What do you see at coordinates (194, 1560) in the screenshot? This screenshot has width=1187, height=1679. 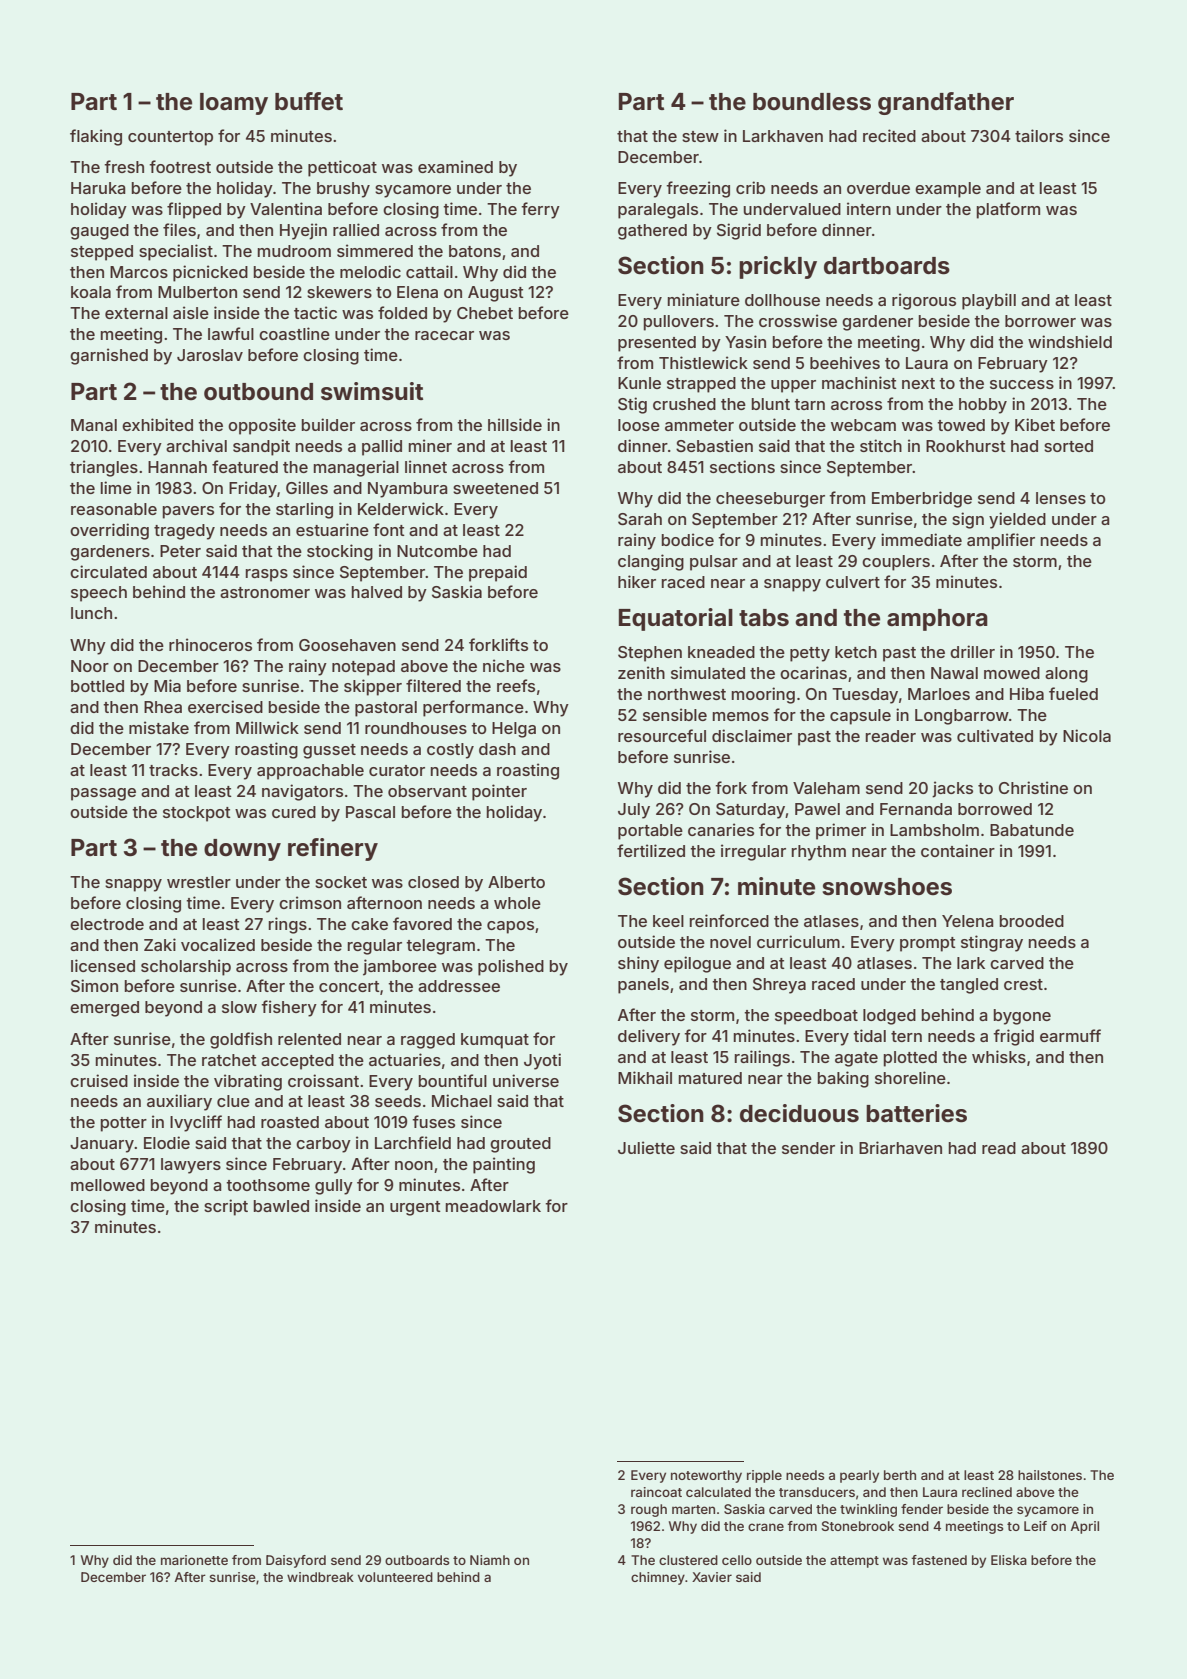 I see `marionette` at bounding box center [194, 1560].
